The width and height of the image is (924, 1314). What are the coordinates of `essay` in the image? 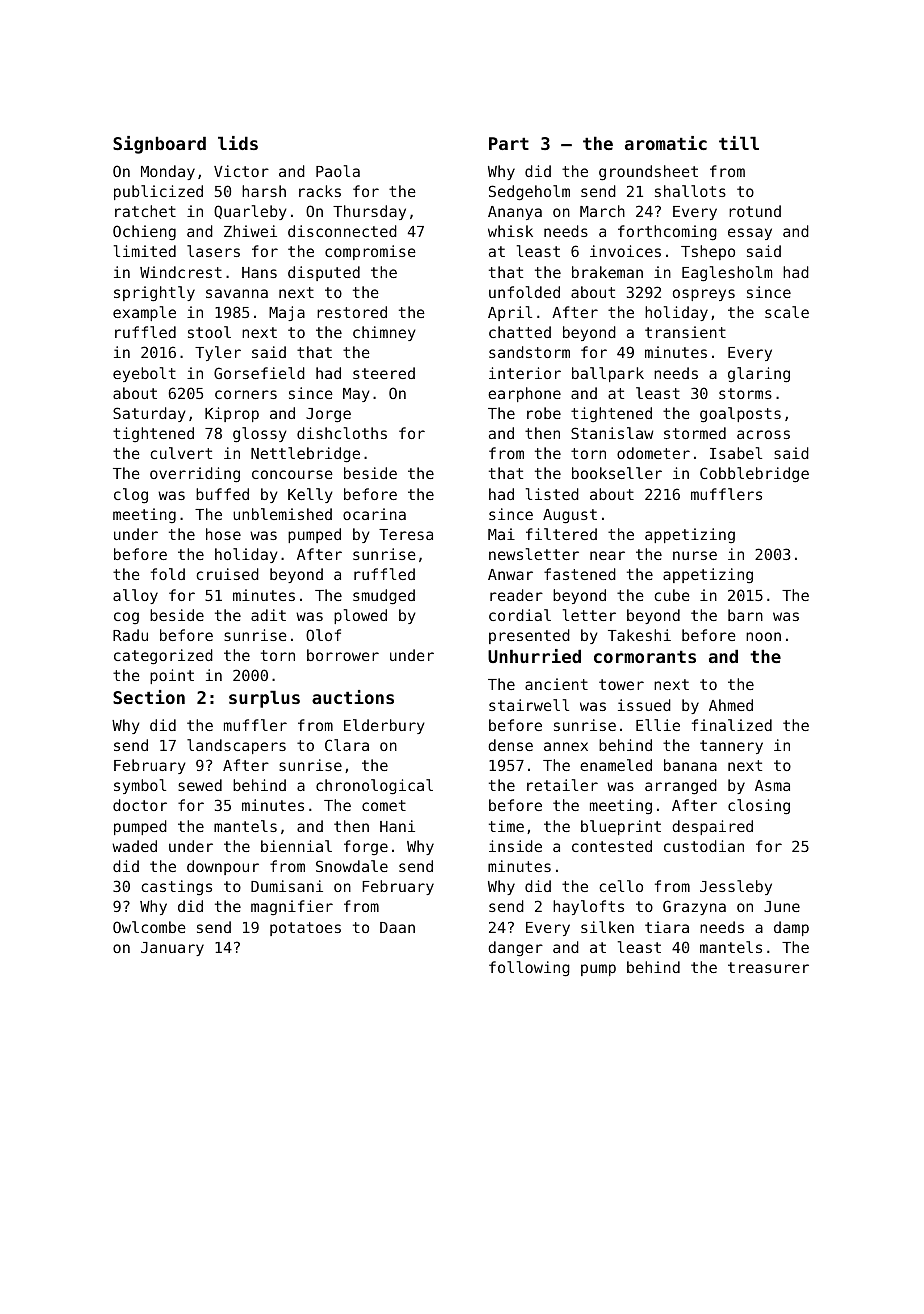 It's located at (750, 234).
